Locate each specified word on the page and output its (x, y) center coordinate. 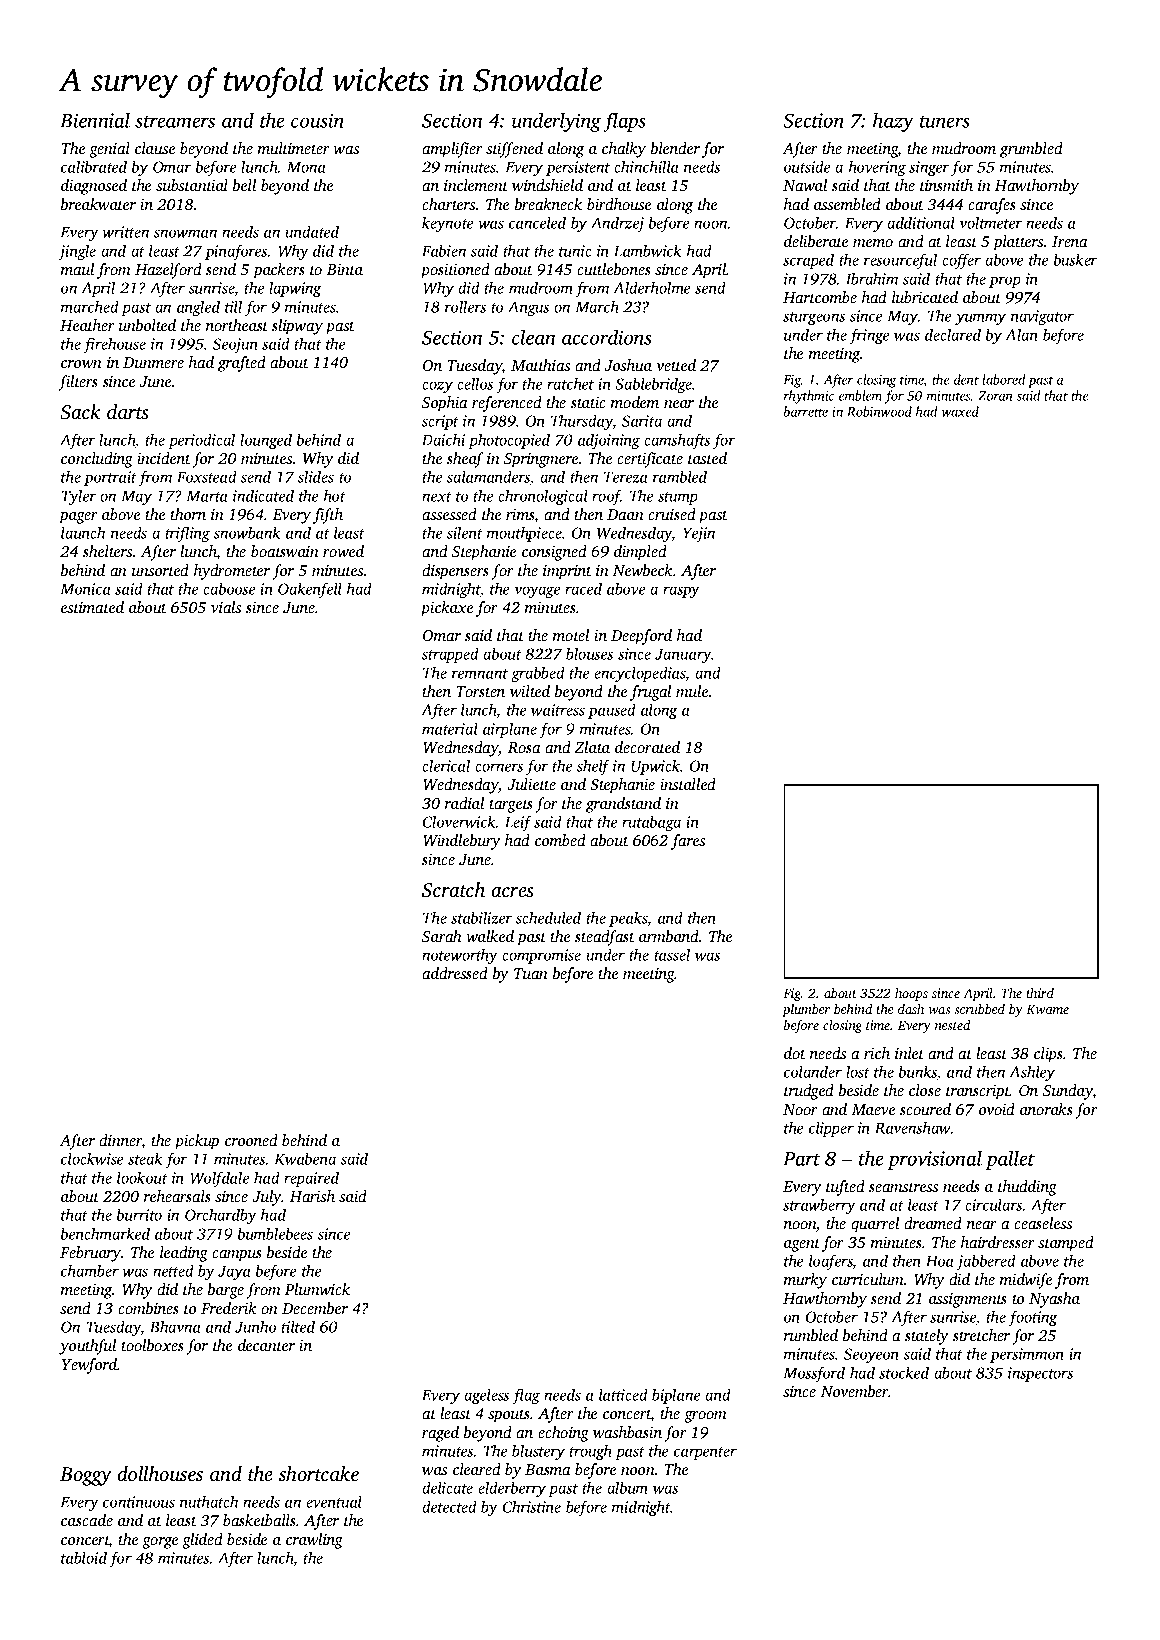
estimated (92, 607)
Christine (532, 1506)
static (588, 402)
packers (279, 271)
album (627, 1487)
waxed (960, 411)
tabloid (84, 1557)
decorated (647, 747)
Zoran (995, 396)
